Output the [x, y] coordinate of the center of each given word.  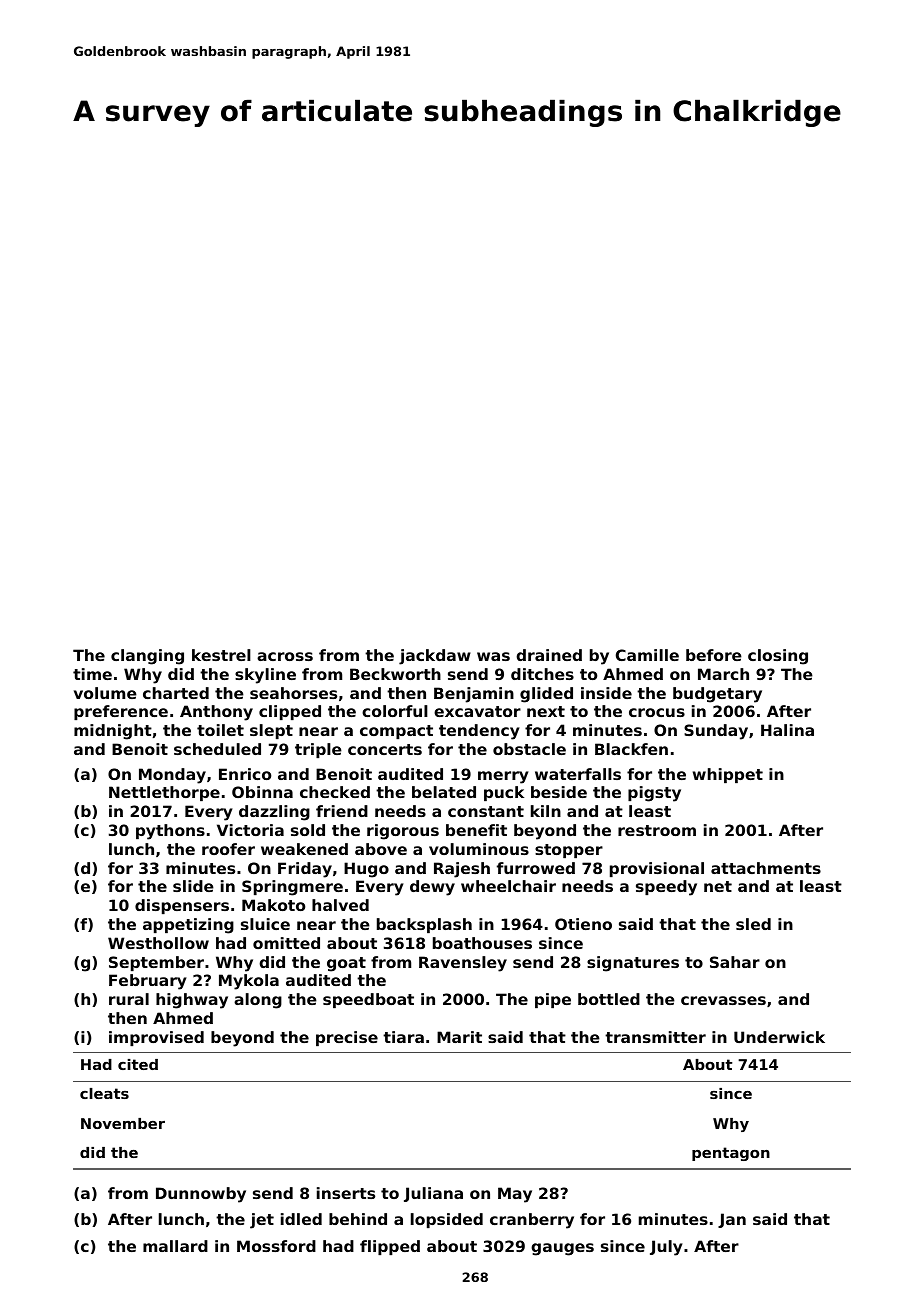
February [147, 982]
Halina [787, 730]
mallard [175, 1246]
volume [105, 693]
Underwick [779, 1037]
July [666, 1248]
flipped [390, 1247]
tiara [403, 1037]
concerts [385, 749]
